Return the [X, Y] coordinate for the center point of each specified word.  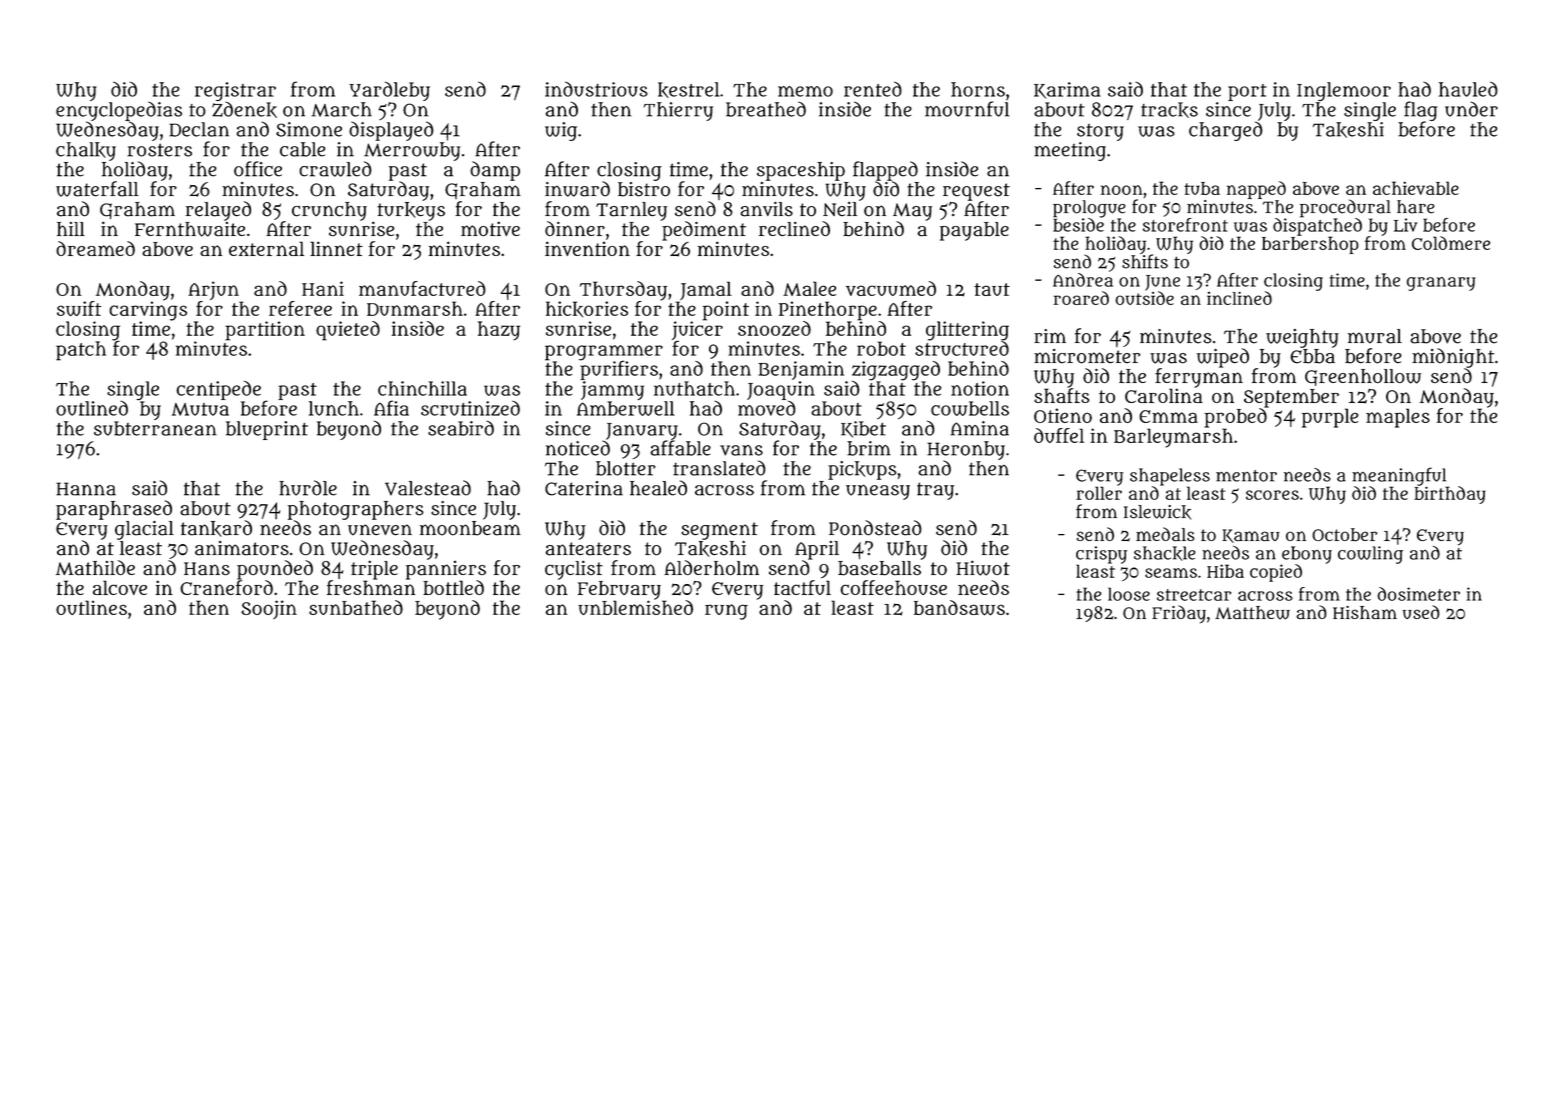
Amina [980, 428]
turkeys [411, 211]
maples [1398, 418]
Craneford [226, 587]
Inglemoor [1344, 91]
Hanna [86, 489]
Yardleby [389, 91]
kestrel [689, 90]
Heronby [966, 450]
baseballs [879, 568]
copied [1276, 573]
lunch [334, 408]
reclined [794, 228]
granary [1441, 284]
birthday [1450, 495]
